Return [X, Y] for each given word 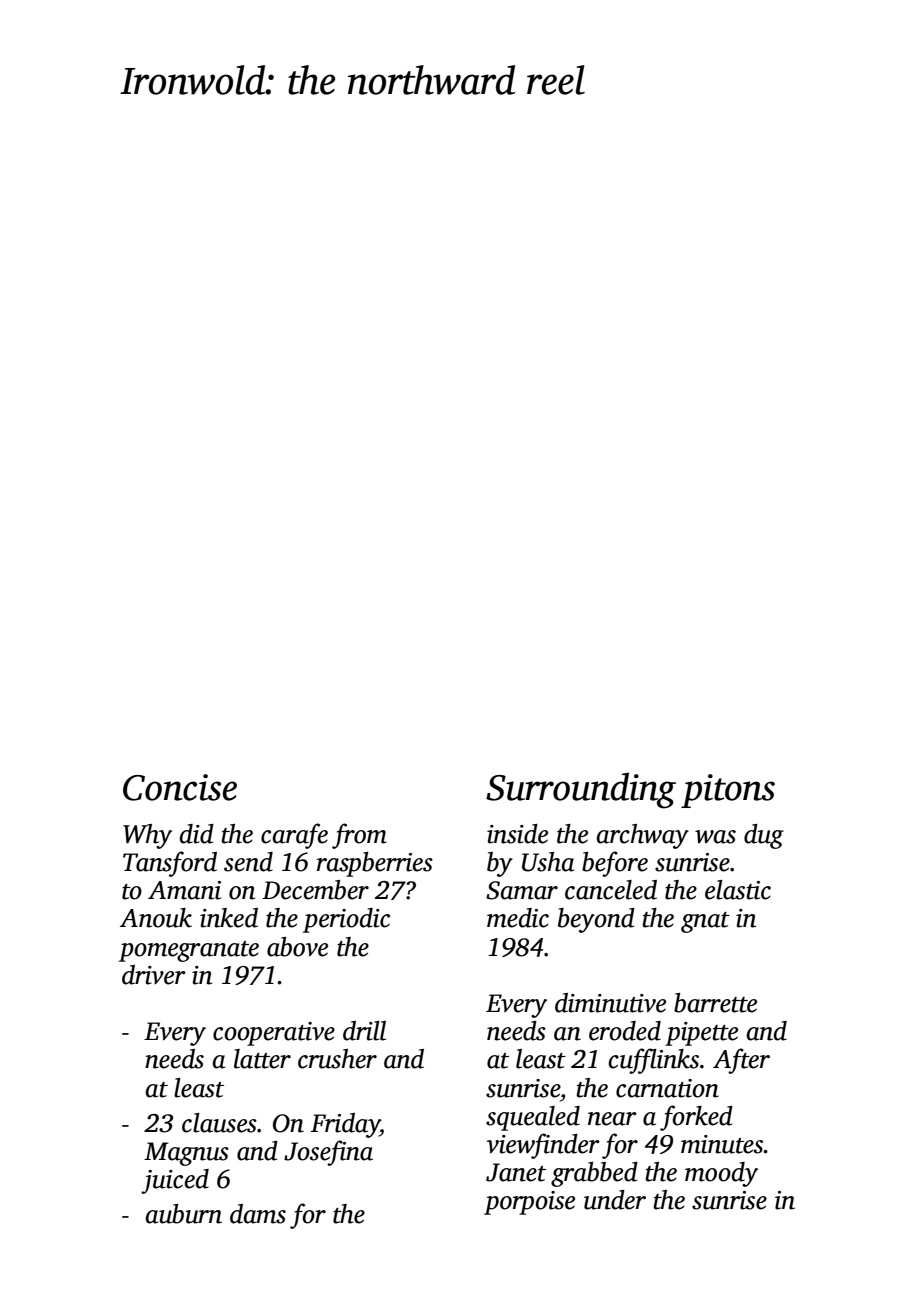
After [741, 1061]
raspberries [375, 864]
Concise [180, 787]
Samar [522, 890]
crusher [337, 1059]
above [297, 947]
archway [643, 836]
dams [258, 1214]
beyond [596, 920]
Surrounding [581, 790]
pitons [728, 791]
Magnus [186, 1154]
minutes [722, 1144]
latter [262, 1059]
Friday [345, 1125]
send [248, 862]
